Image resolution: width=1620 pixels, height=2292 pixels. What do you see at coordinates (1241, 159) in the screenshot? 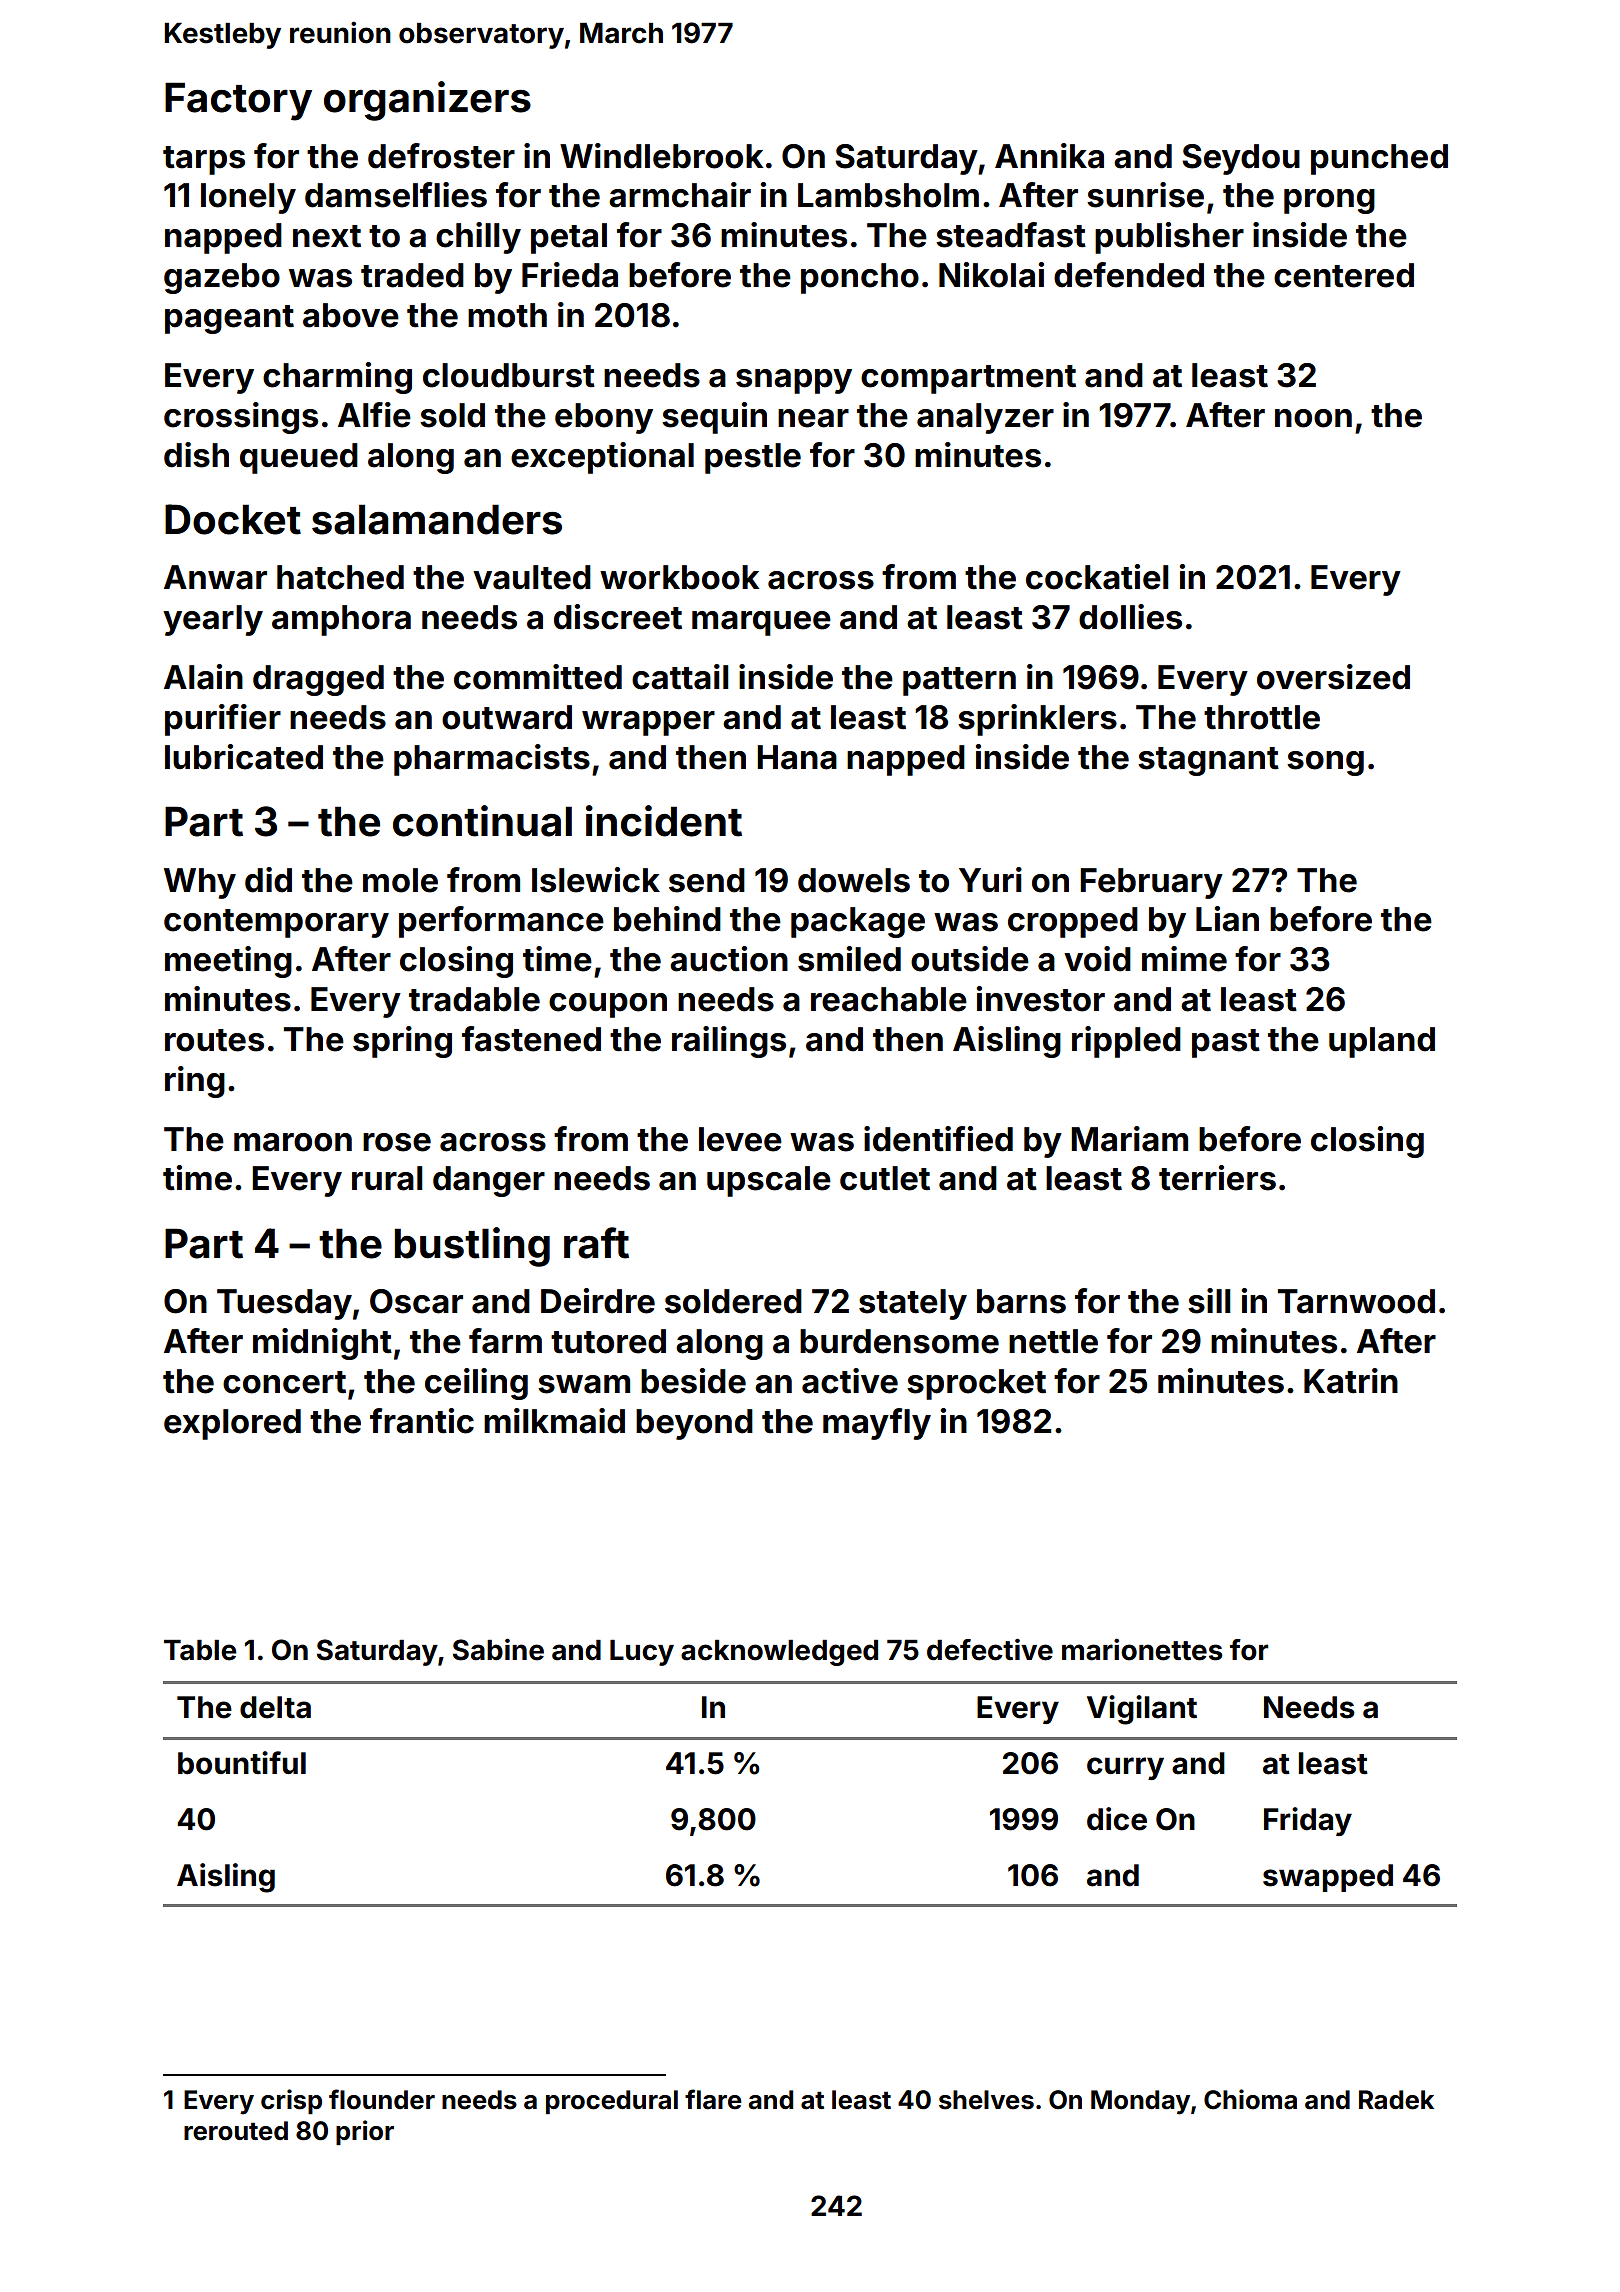
I see `Seydou` at bounding box center [1241, 159].
